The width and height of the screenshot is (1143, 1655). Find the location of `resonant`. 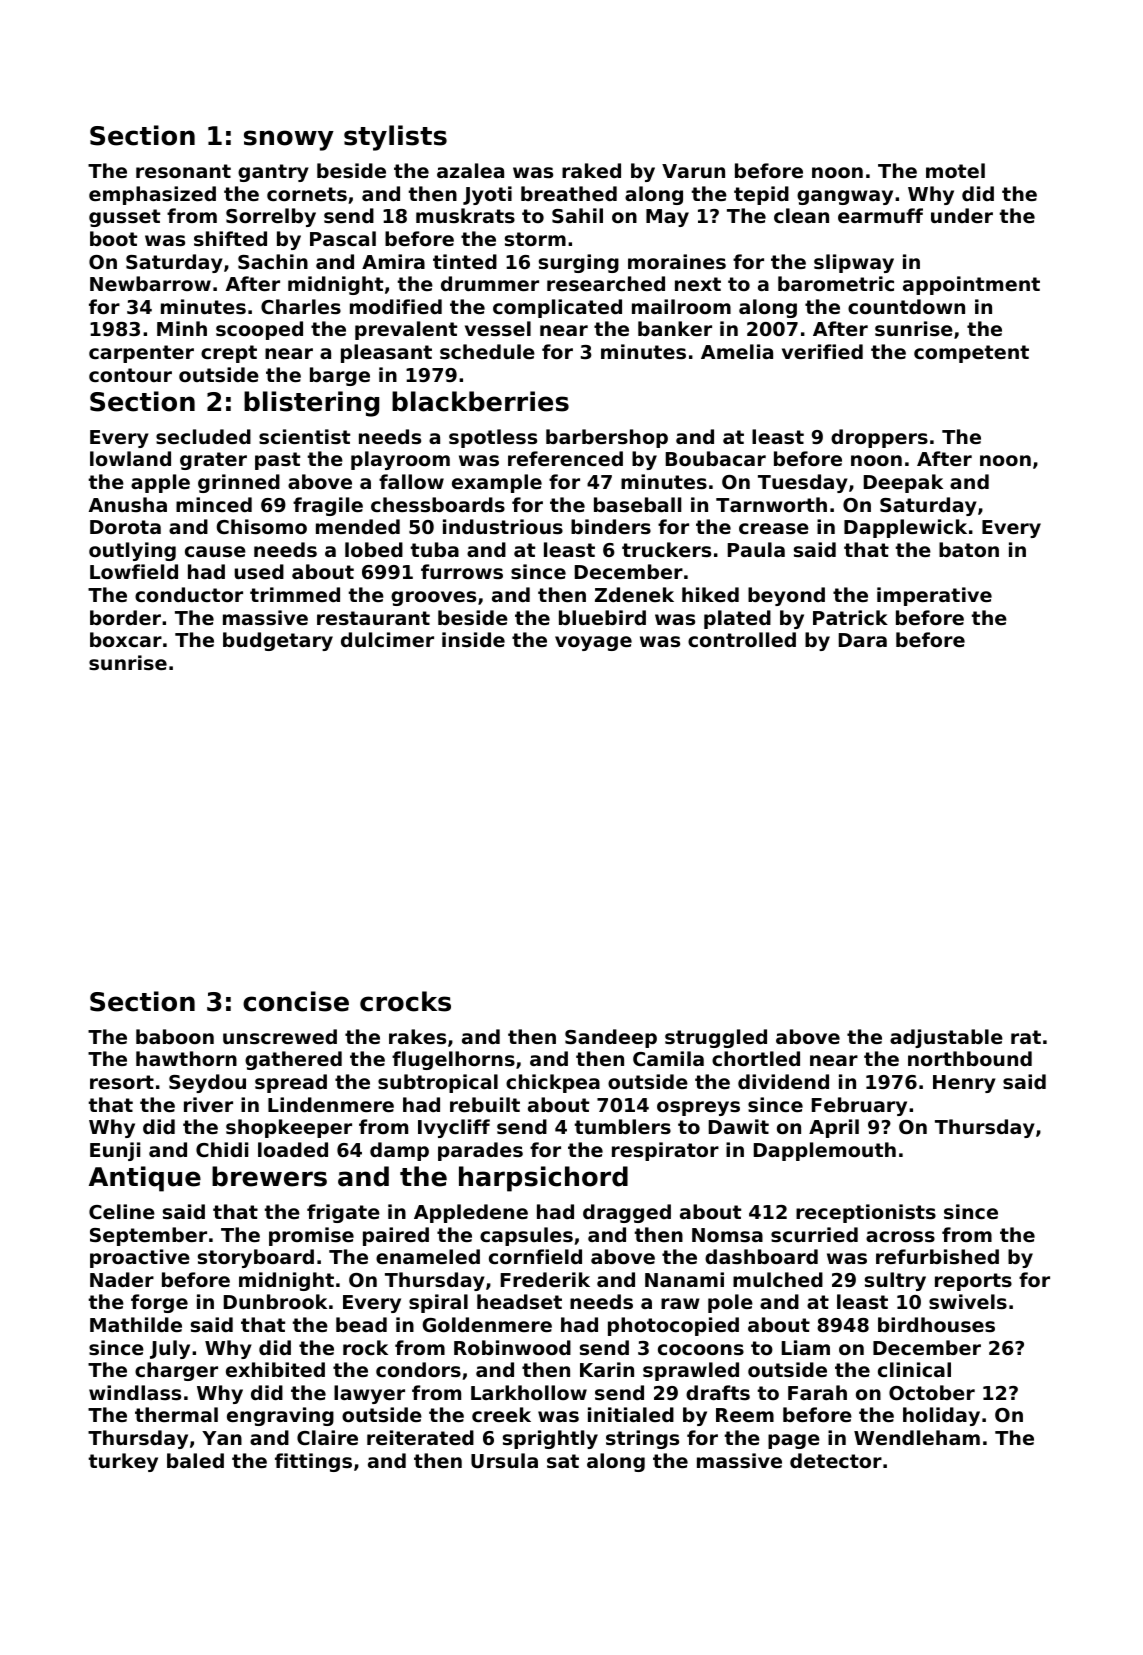

resonant is located at coordinates (183, 171).
